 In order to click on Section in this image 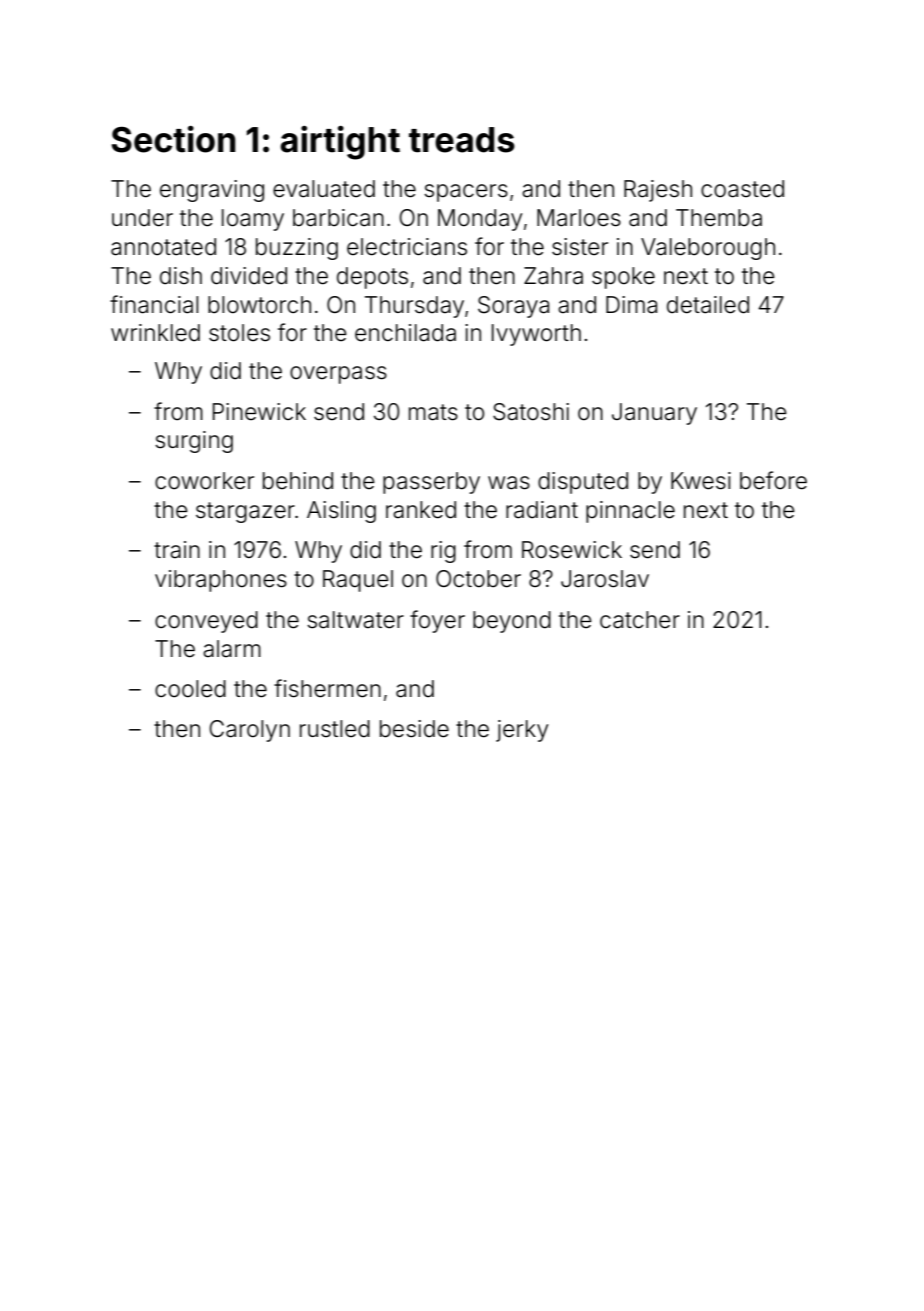, I will do `click(174, 139)`.
